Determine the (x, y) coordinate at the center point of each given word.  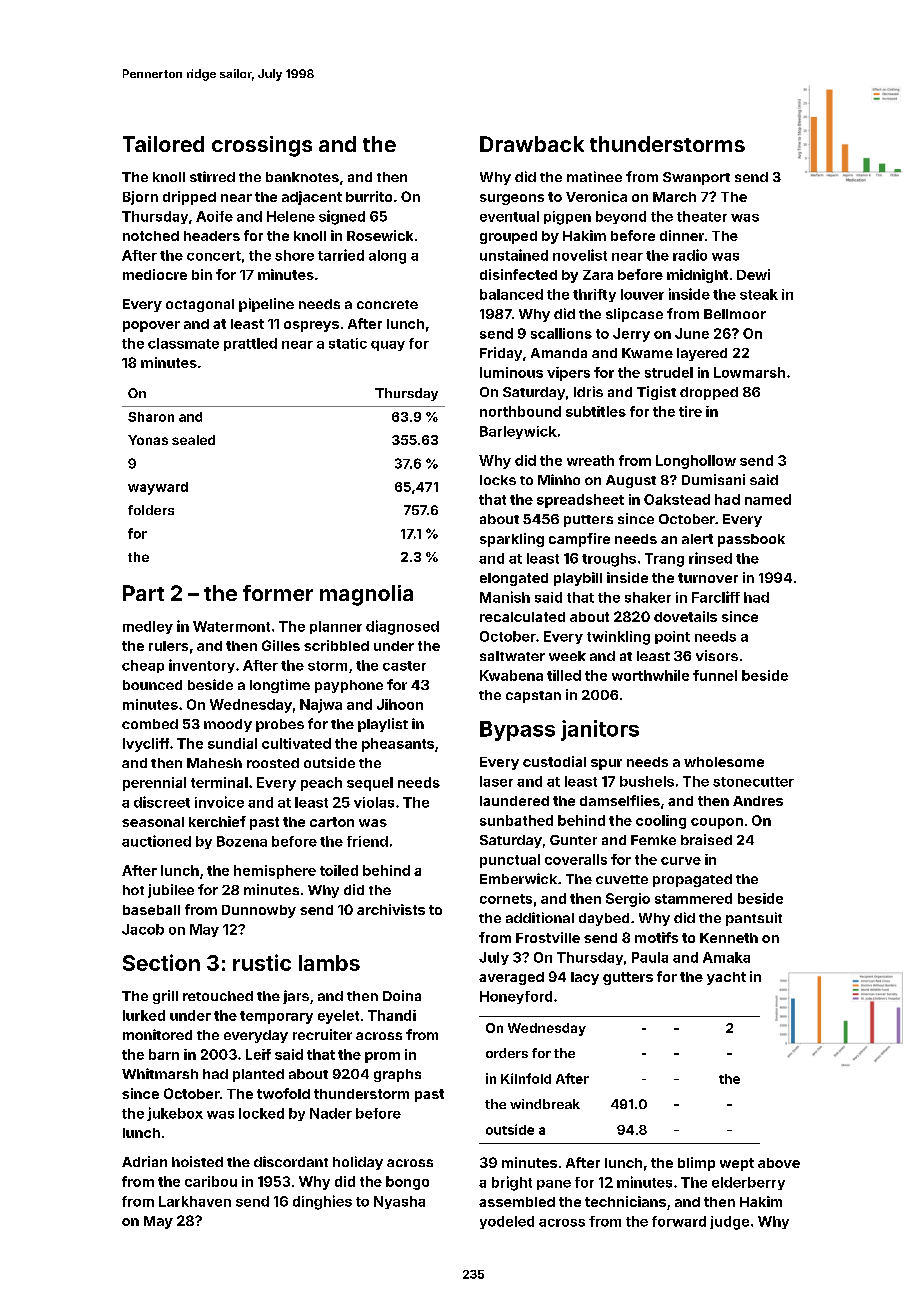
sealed (193, 440)
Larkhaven (195, 1201)
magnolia (366, 595)
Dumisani (713, 479)
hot (133, 890)
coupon (717, 823)
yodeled (507, 1222)
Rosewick (380, 235)
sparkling (512, 540)
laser (496, 781)
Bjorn (140, 198)
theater (702, 216)
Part (143, 593)
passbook (751, 540)
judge (729, 1223)
